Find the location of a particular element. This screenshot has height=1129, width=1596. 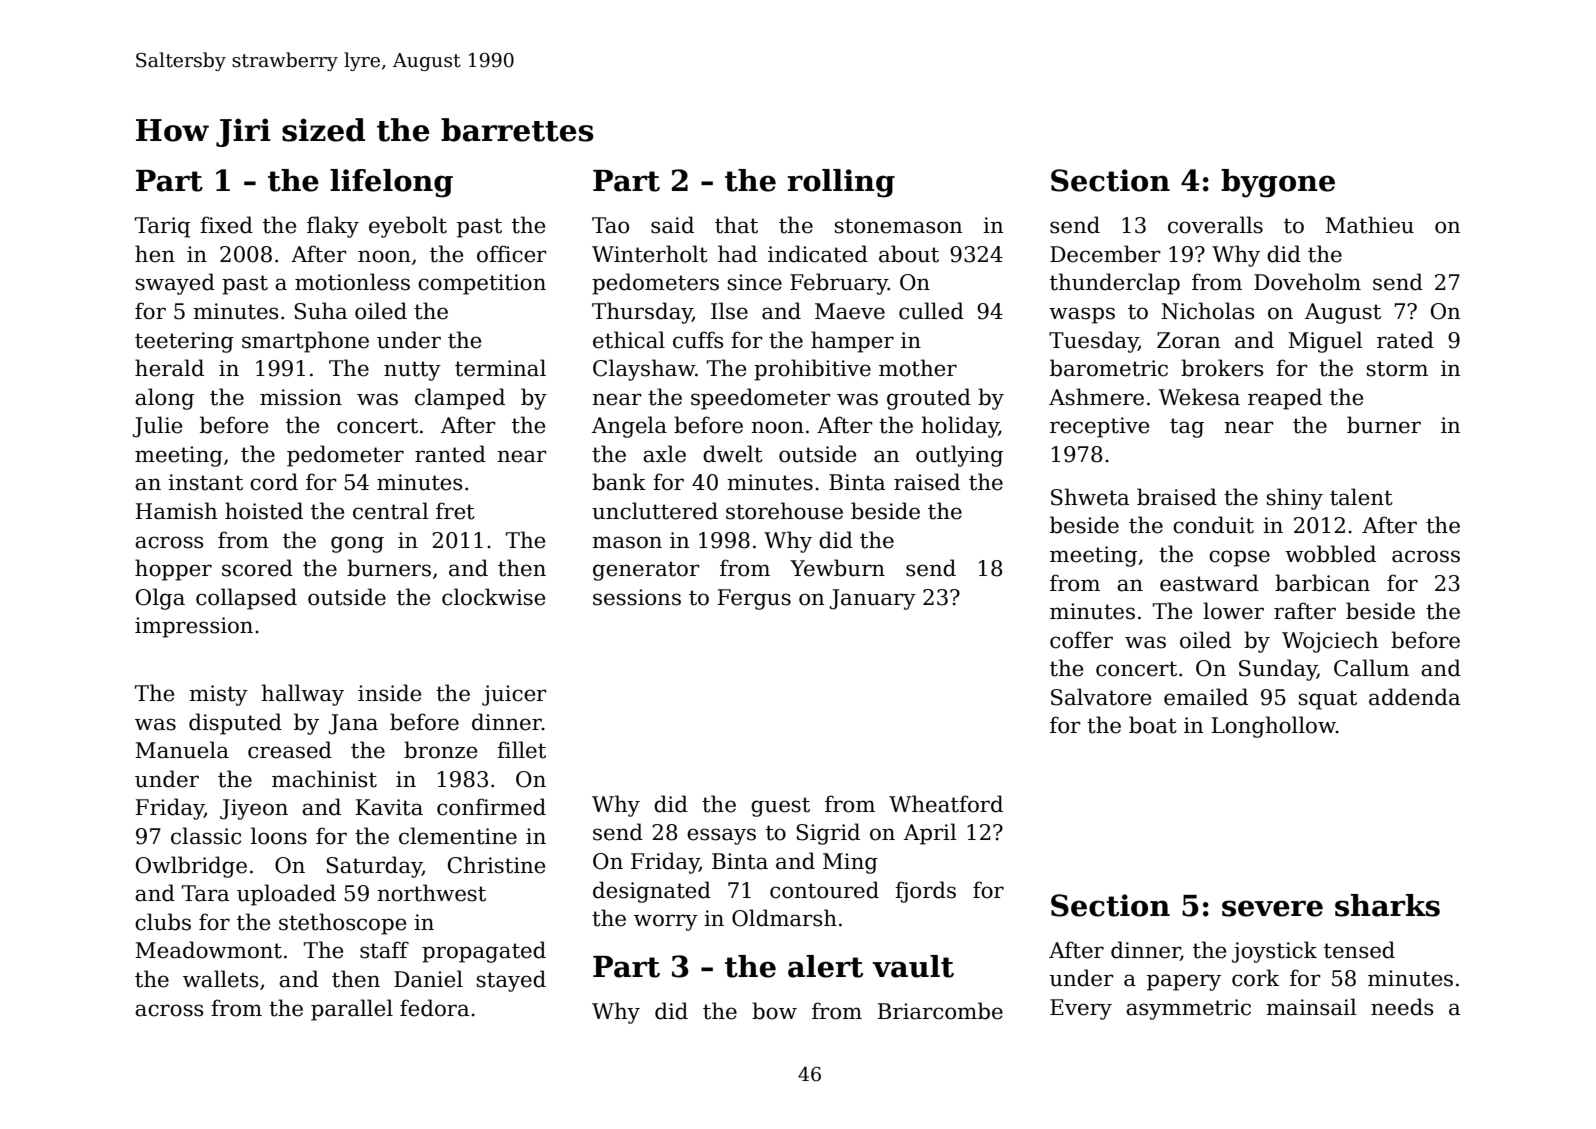

flaky is located at coordinates (333, 227).
